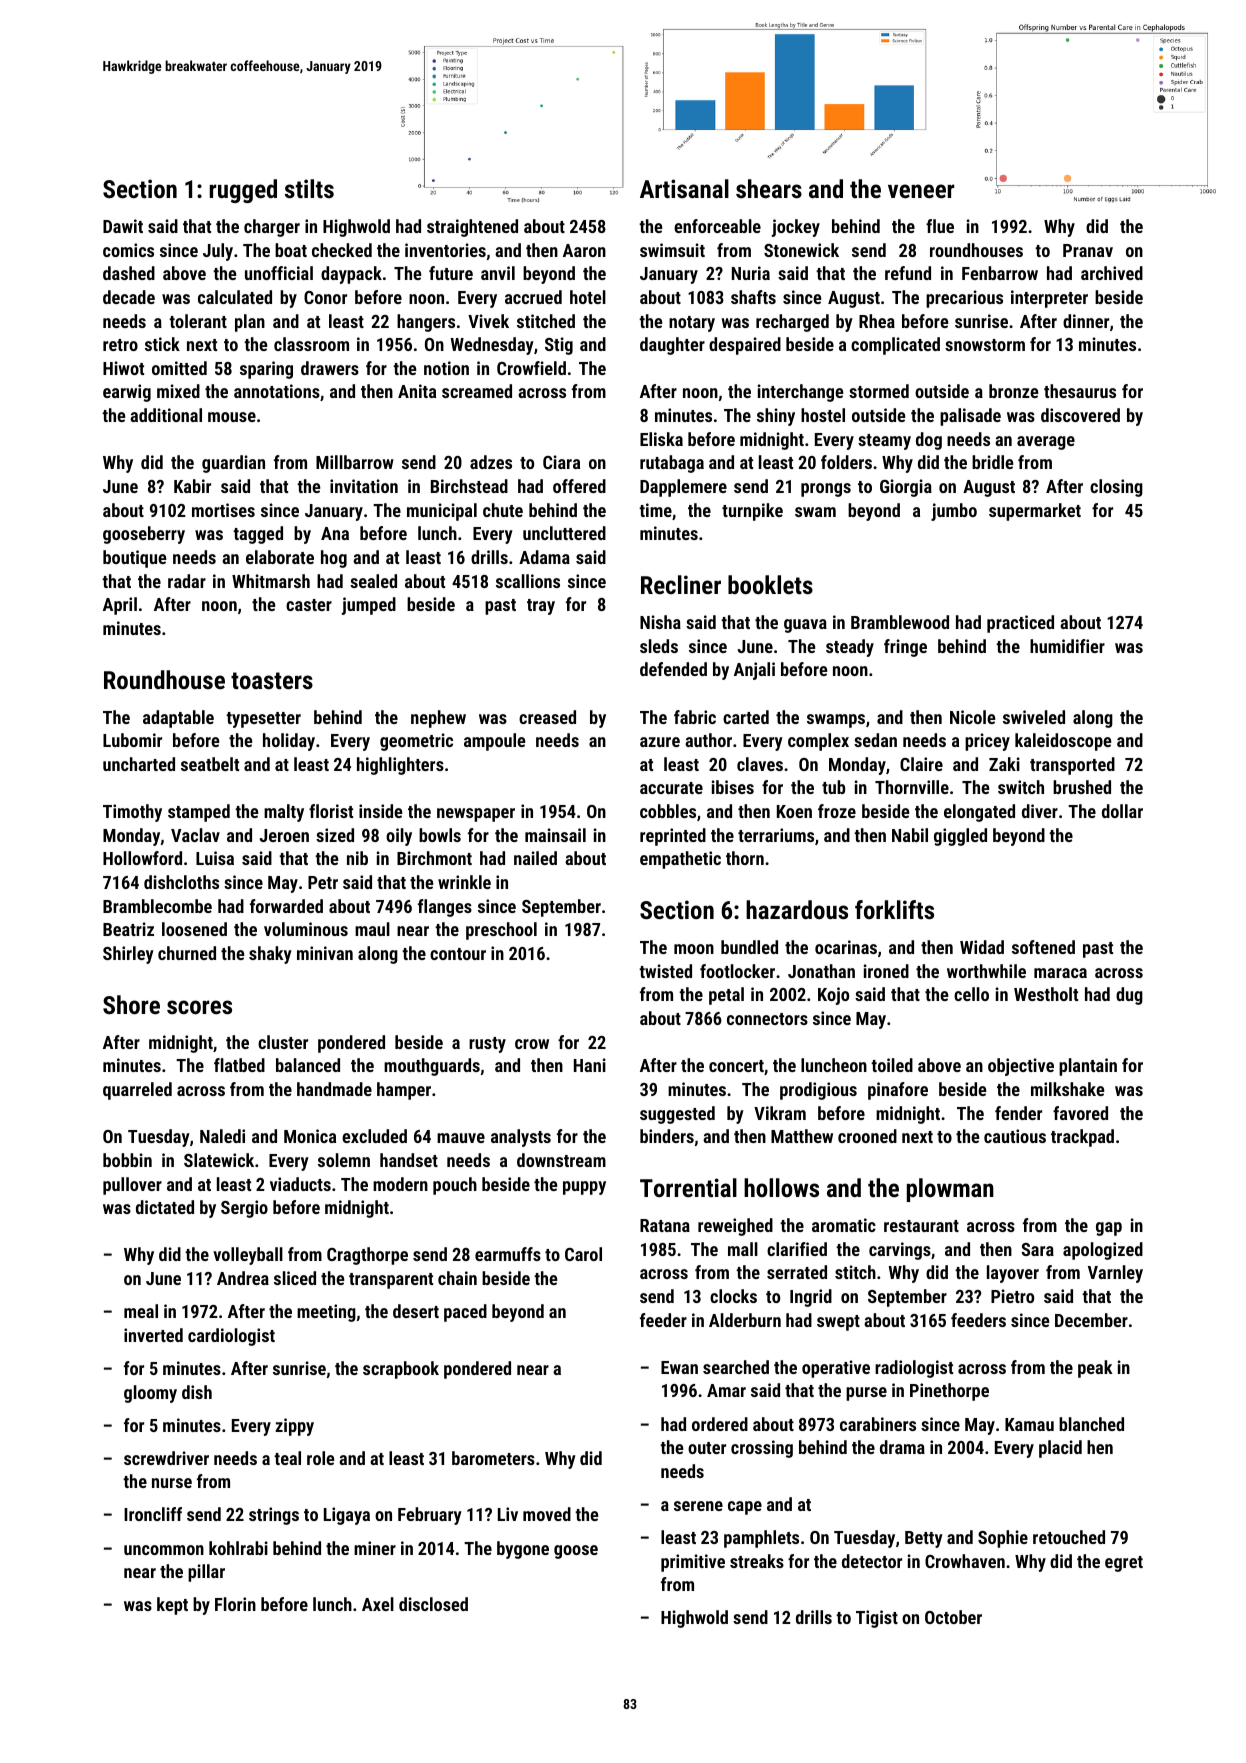 This screenshot has width=1246, height=1763. Describe the element at coordinates (472, 228) in the screenshot. I see `straightened` at that location.
